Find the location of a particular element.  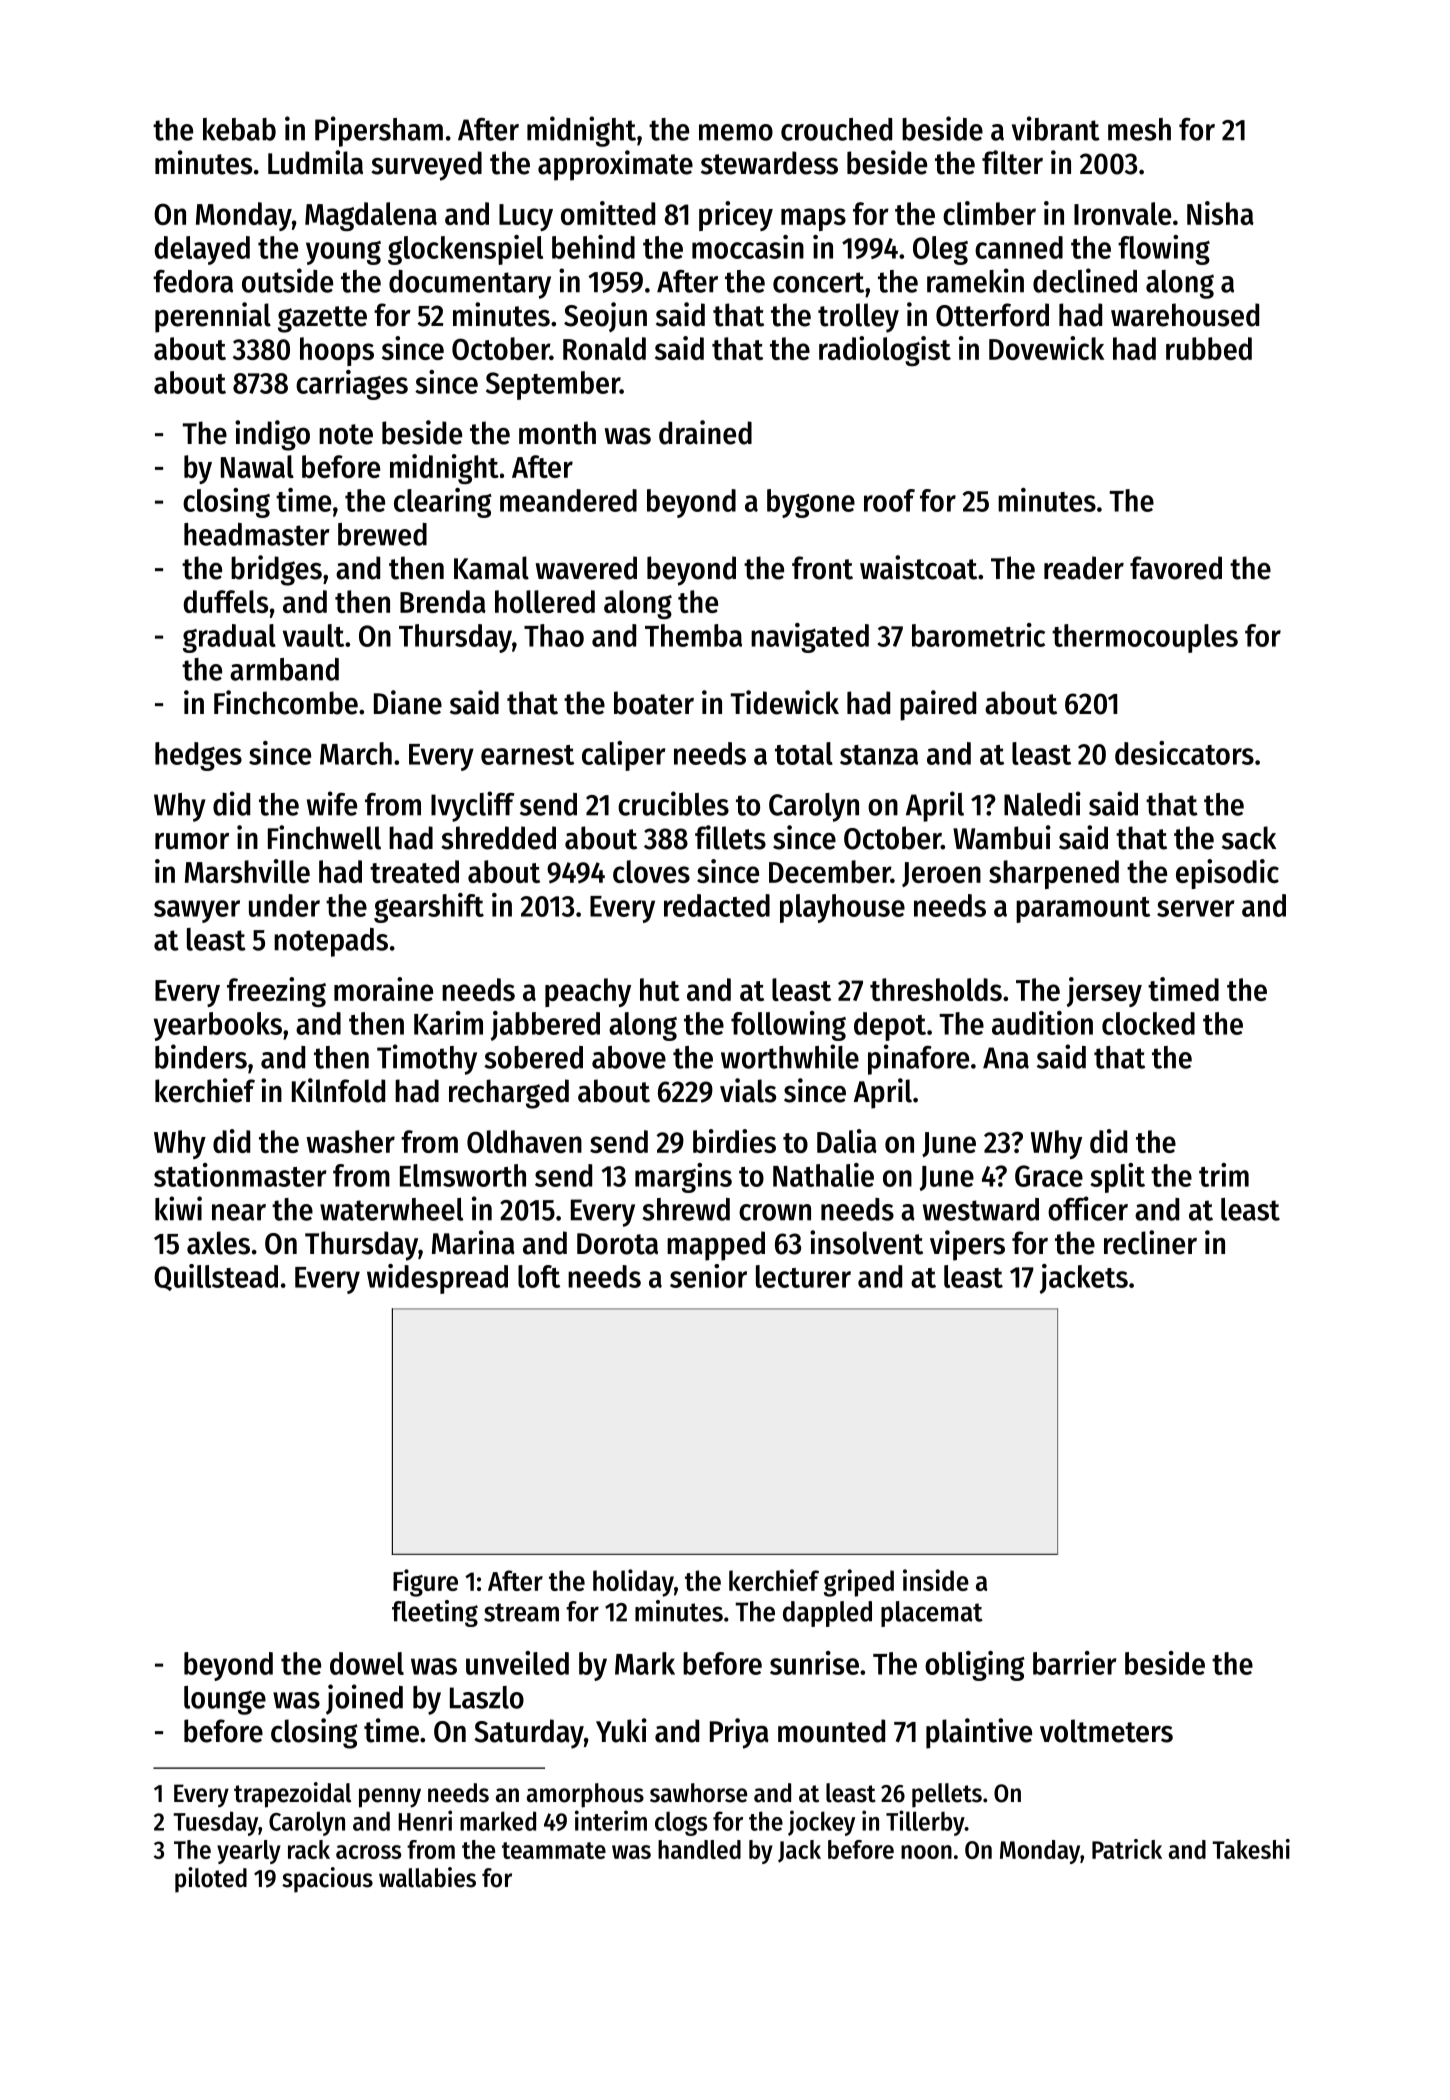

Tuesday is located at coordinates (215, 1823).
